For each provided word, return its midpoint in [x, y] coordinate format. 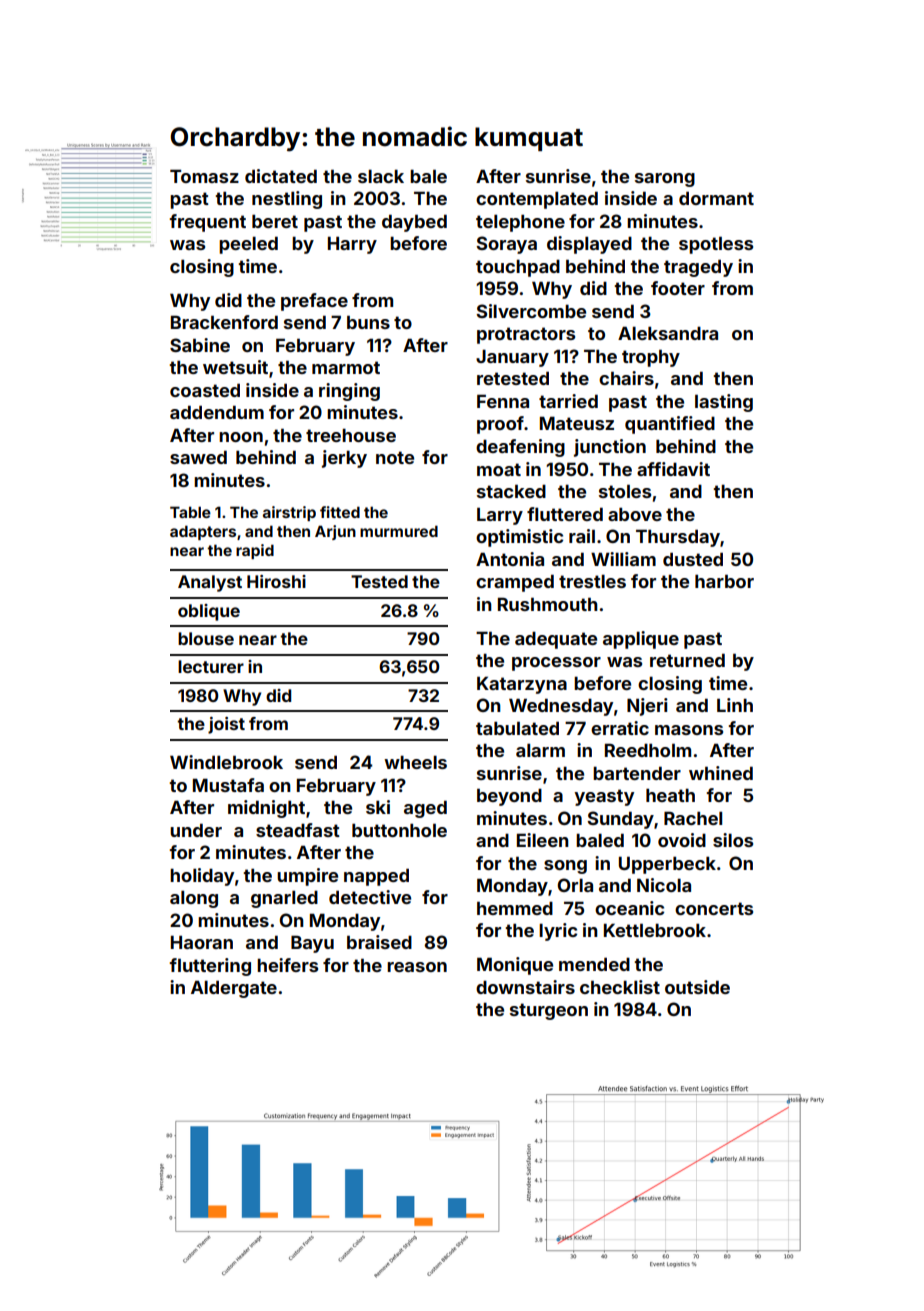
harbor [724, 581]
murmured [399, 531]
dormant [716, 198]
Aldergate [234, 989]
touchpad [518, 268]
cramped [515, 583]
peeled [248, 245]
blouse [206, 638]
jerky [344, 459]
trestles [592, 581]
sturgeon [549, 1011]
